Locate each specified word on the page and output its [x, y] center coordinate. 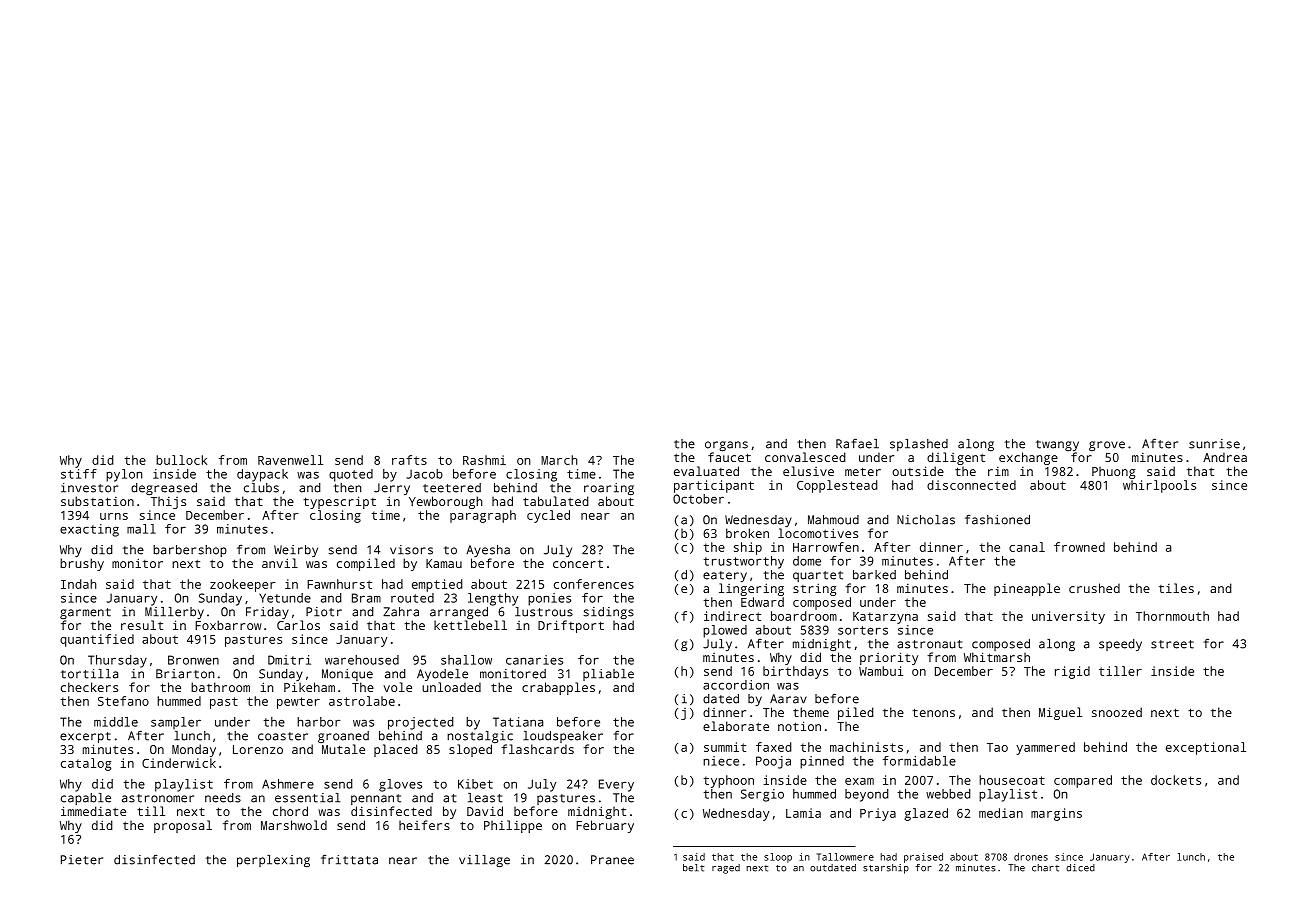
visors [411, 550]
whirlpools [1159, 486]
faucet [729, 457]
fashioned [997, 520]
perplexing [273, 861]
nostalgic [480, 737]
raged [726, 869]
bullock [181, 460]
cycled [548, 516]
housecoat [1012, 780]
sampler [176, 723]
